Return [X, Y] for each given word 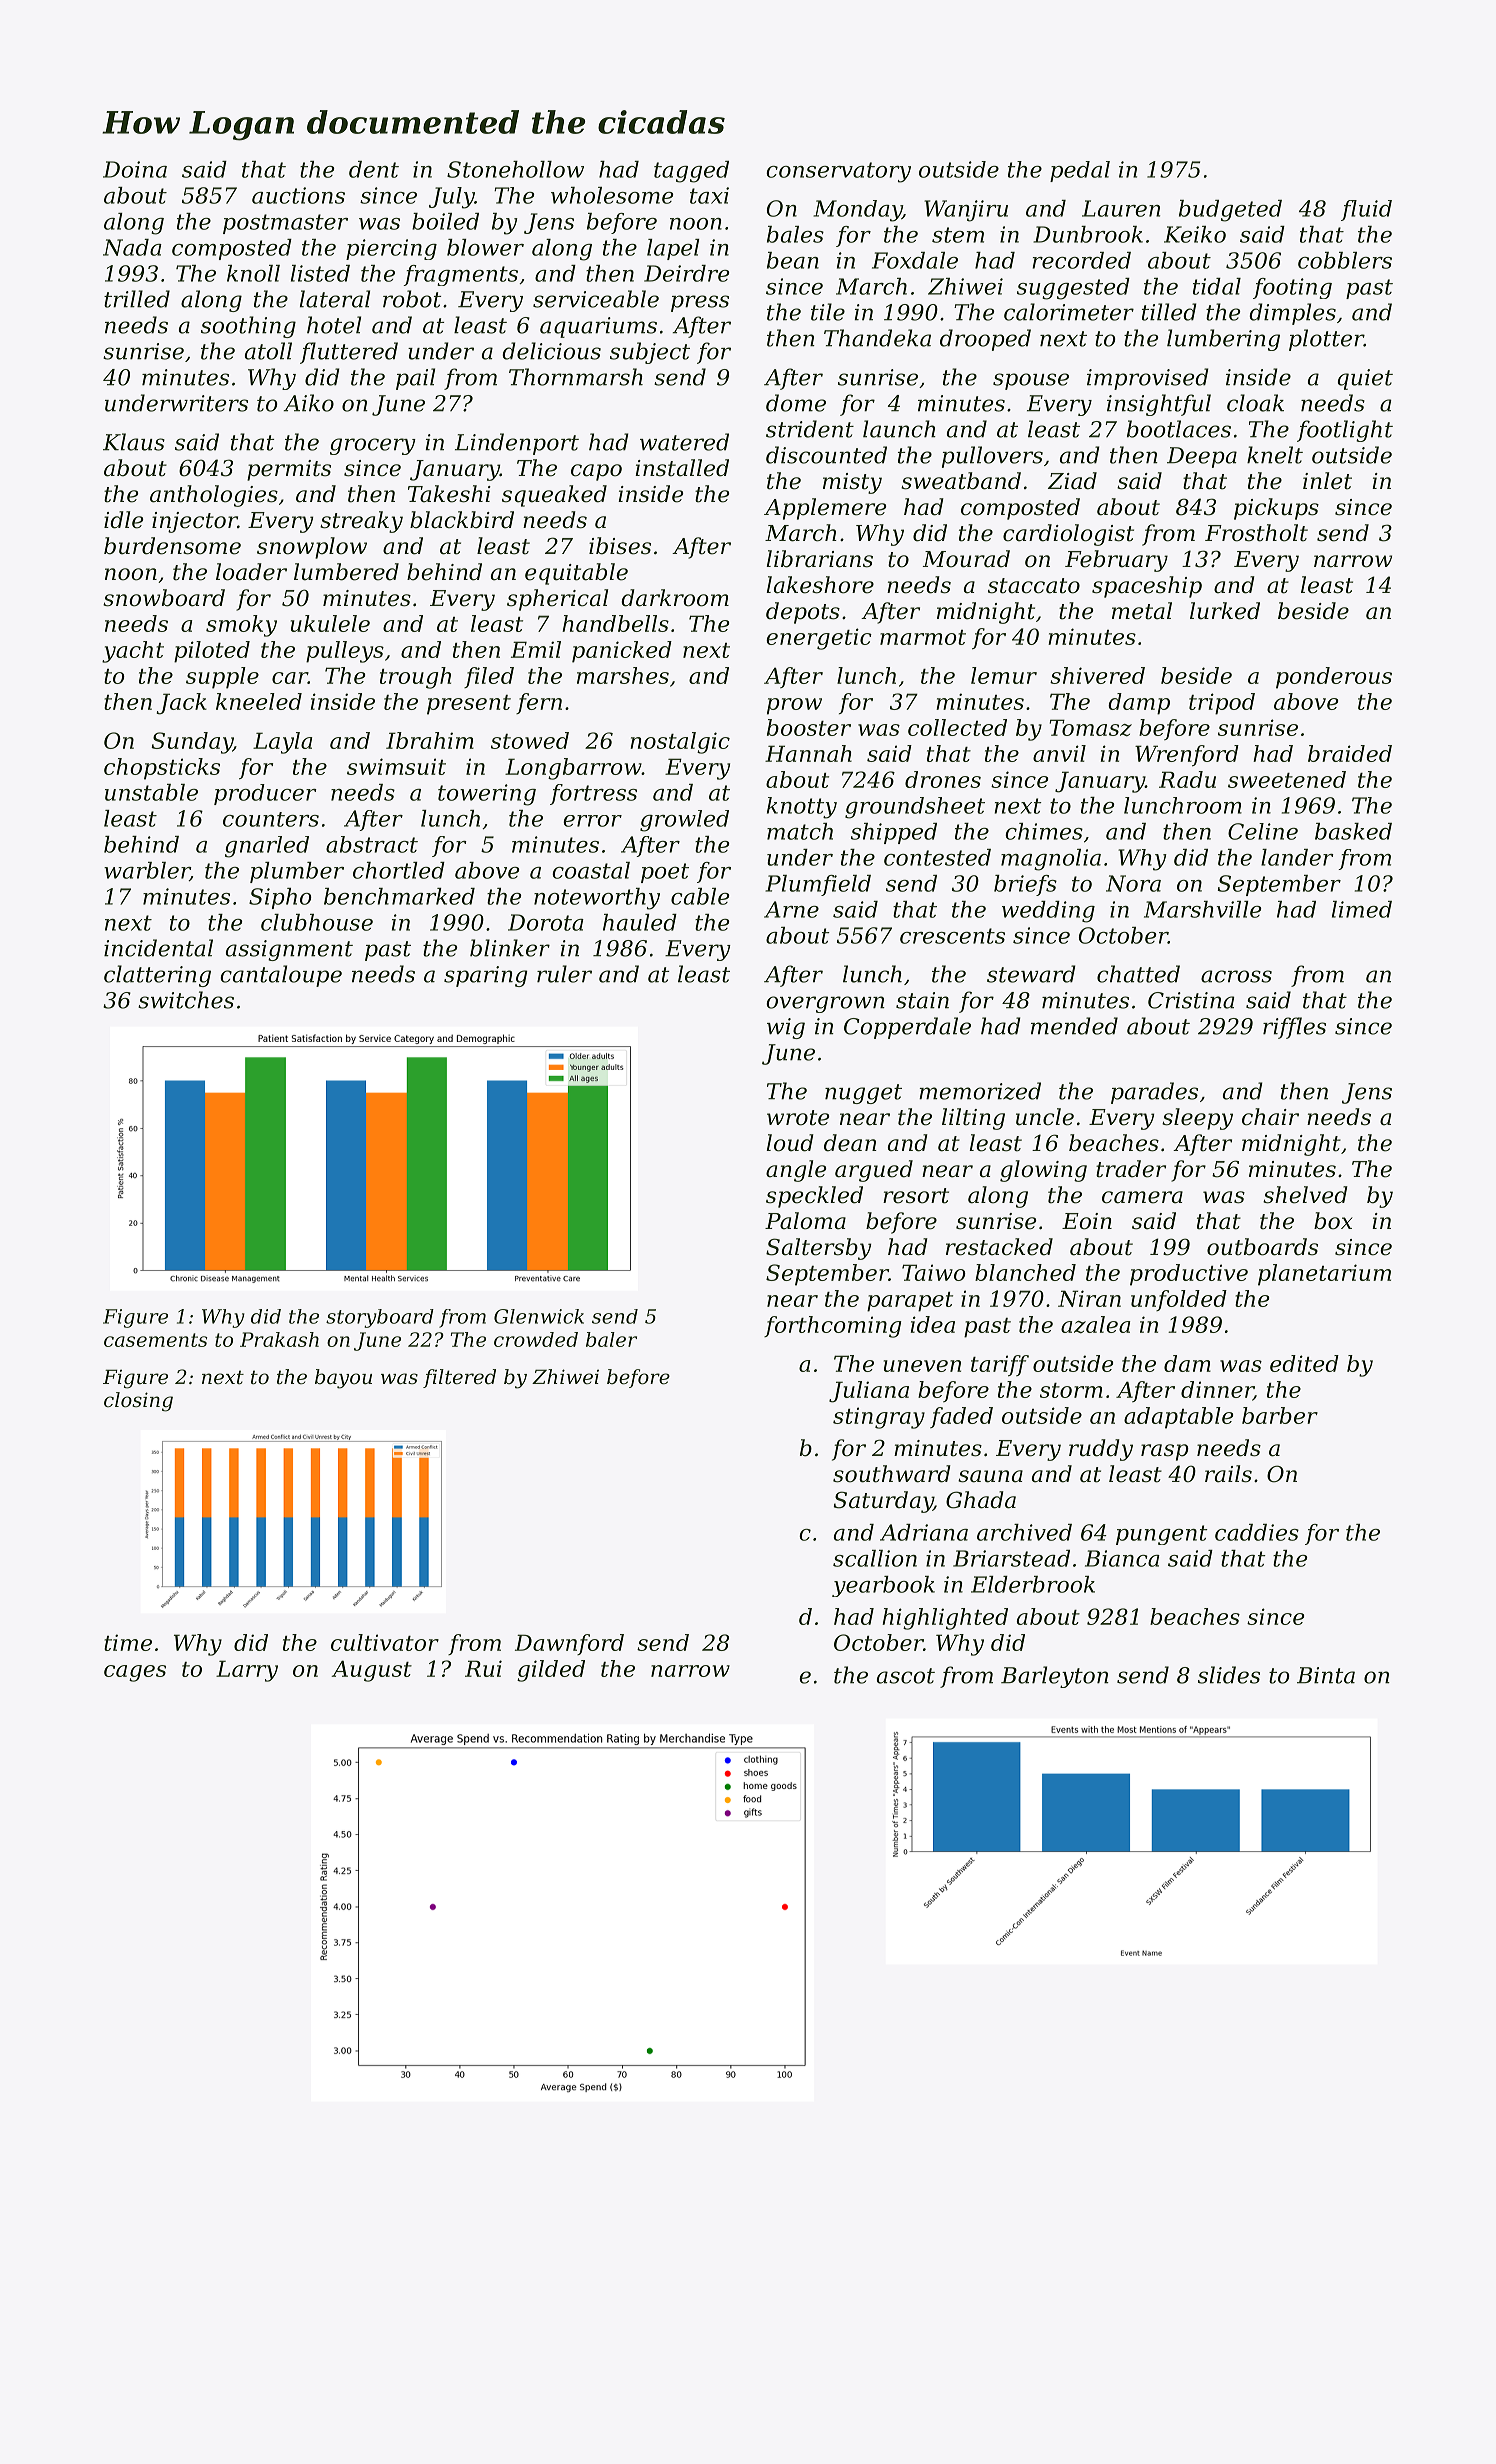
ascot [906, 1676]
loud [790, 1143]
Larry [247, 1671]
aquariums [598, 327]
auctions [298, 195]
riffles [1294, 1028]
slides [1229, 1675]
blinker [510, 948]
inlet [1327, 481]
